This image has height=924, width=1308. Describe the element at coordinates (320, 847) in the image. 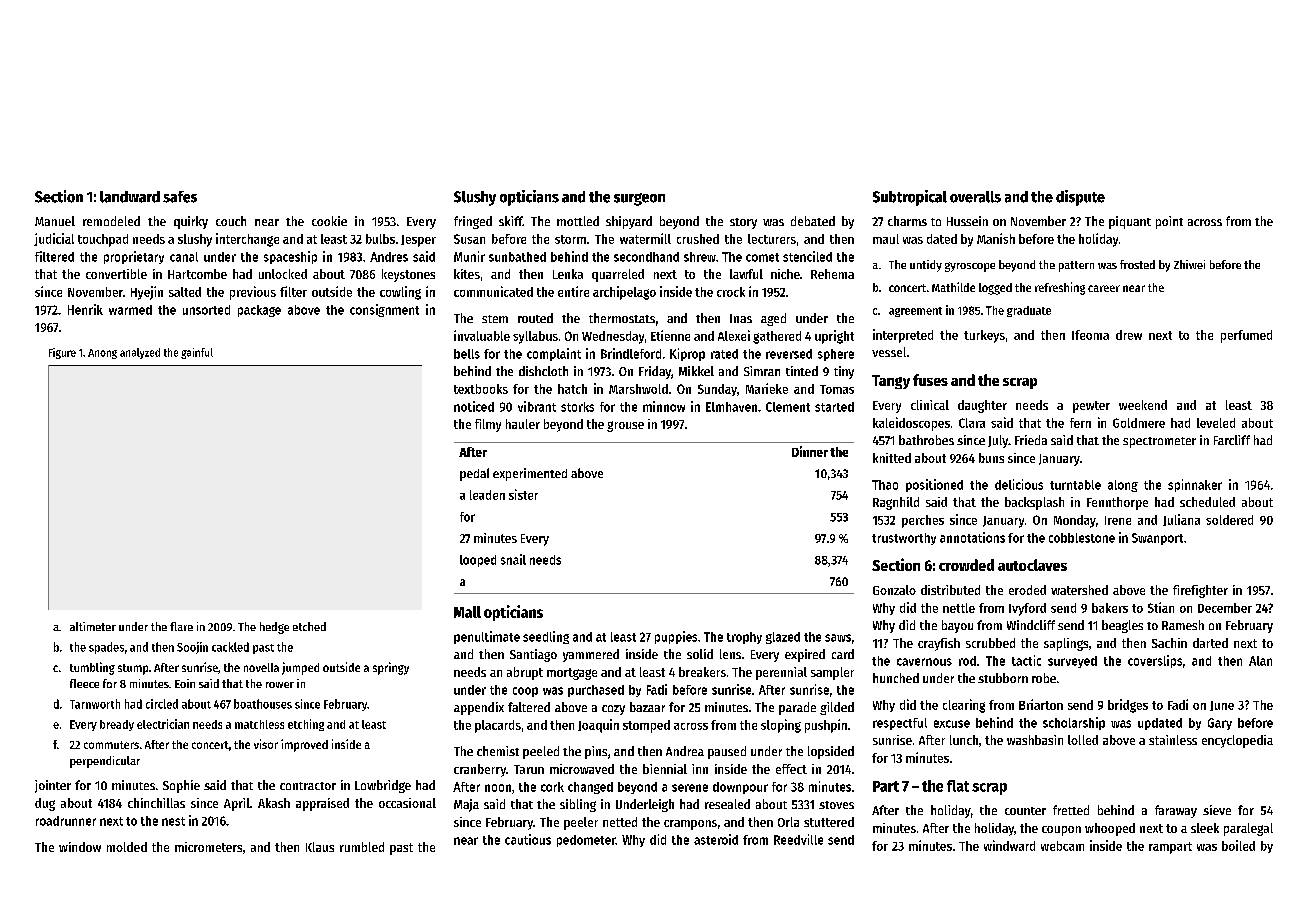

I see `Klaus` at that location.
